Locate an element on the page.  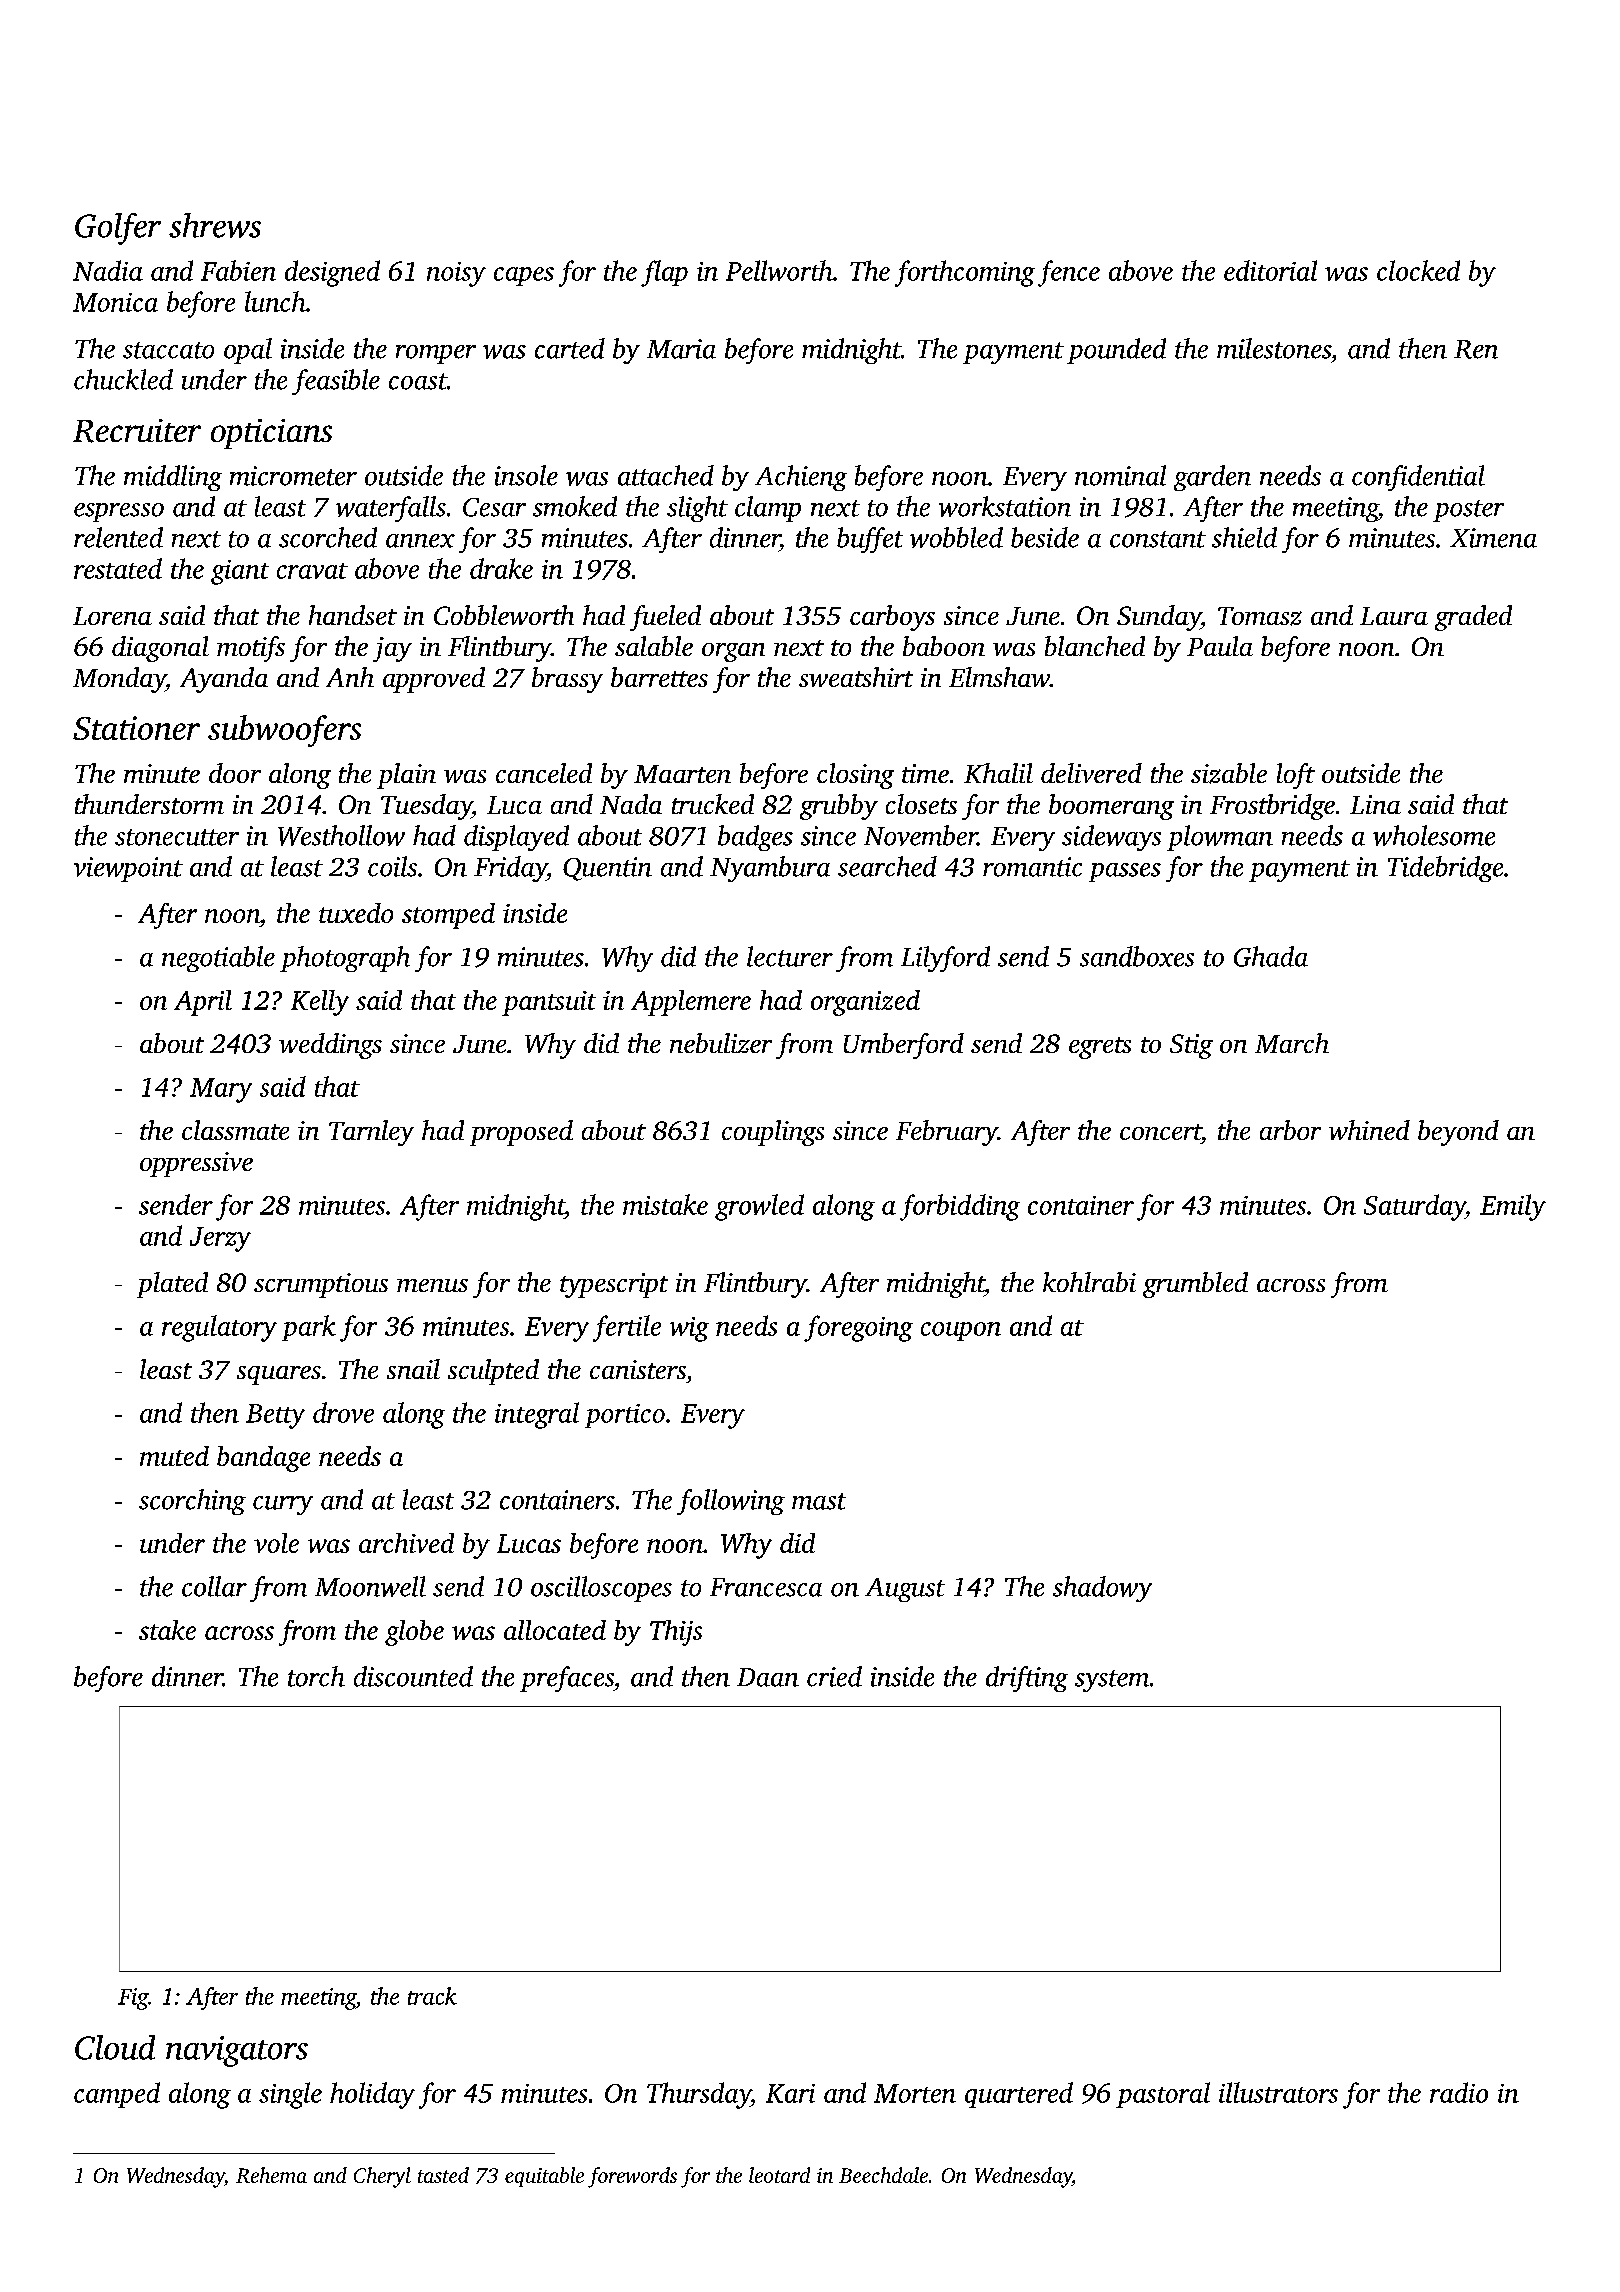
editorial is located at coordinates (1270, 270).
